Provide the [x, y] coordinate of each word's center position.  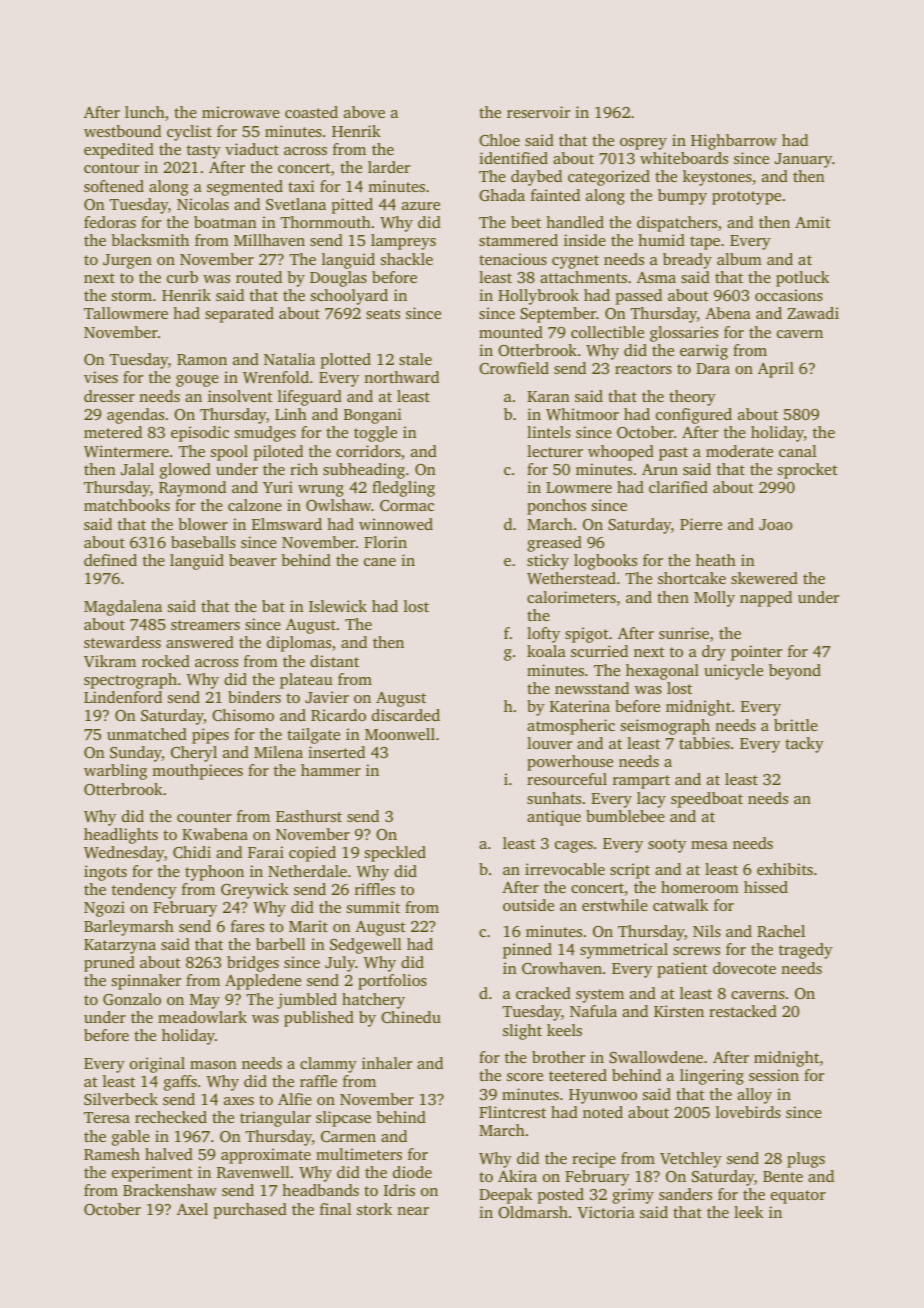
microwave [241, 112]
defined [110, 560]
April [776, 370]
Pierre [701, 524]
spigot [587, 635]
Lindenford [123, 697]
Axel [192, 1209]
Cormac [407, 505]
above [364, 112]
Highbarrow [734, 142]
